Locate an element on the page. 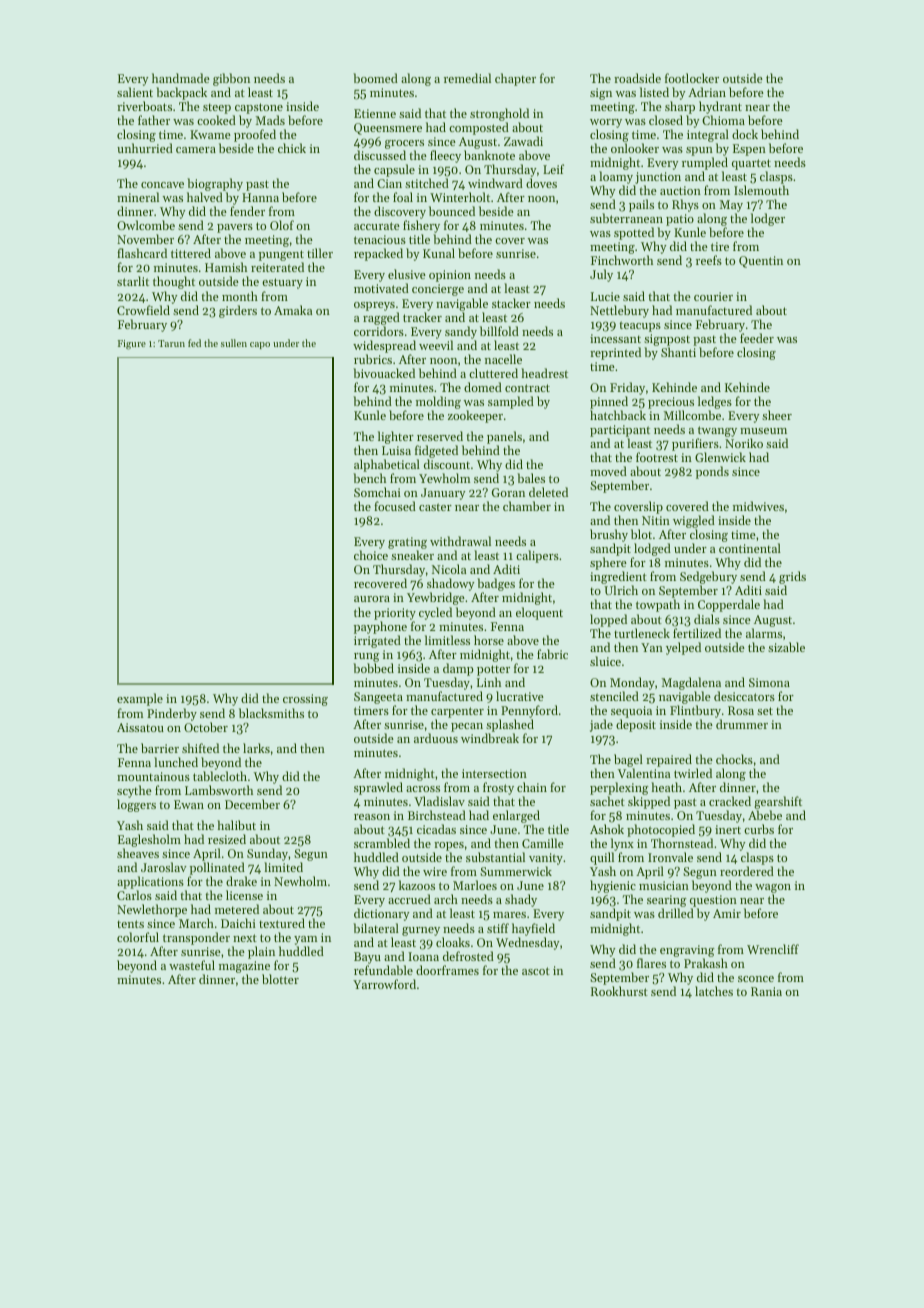 This document has height=1308, width=924. wasteful is located at coordinates (192, 965).
